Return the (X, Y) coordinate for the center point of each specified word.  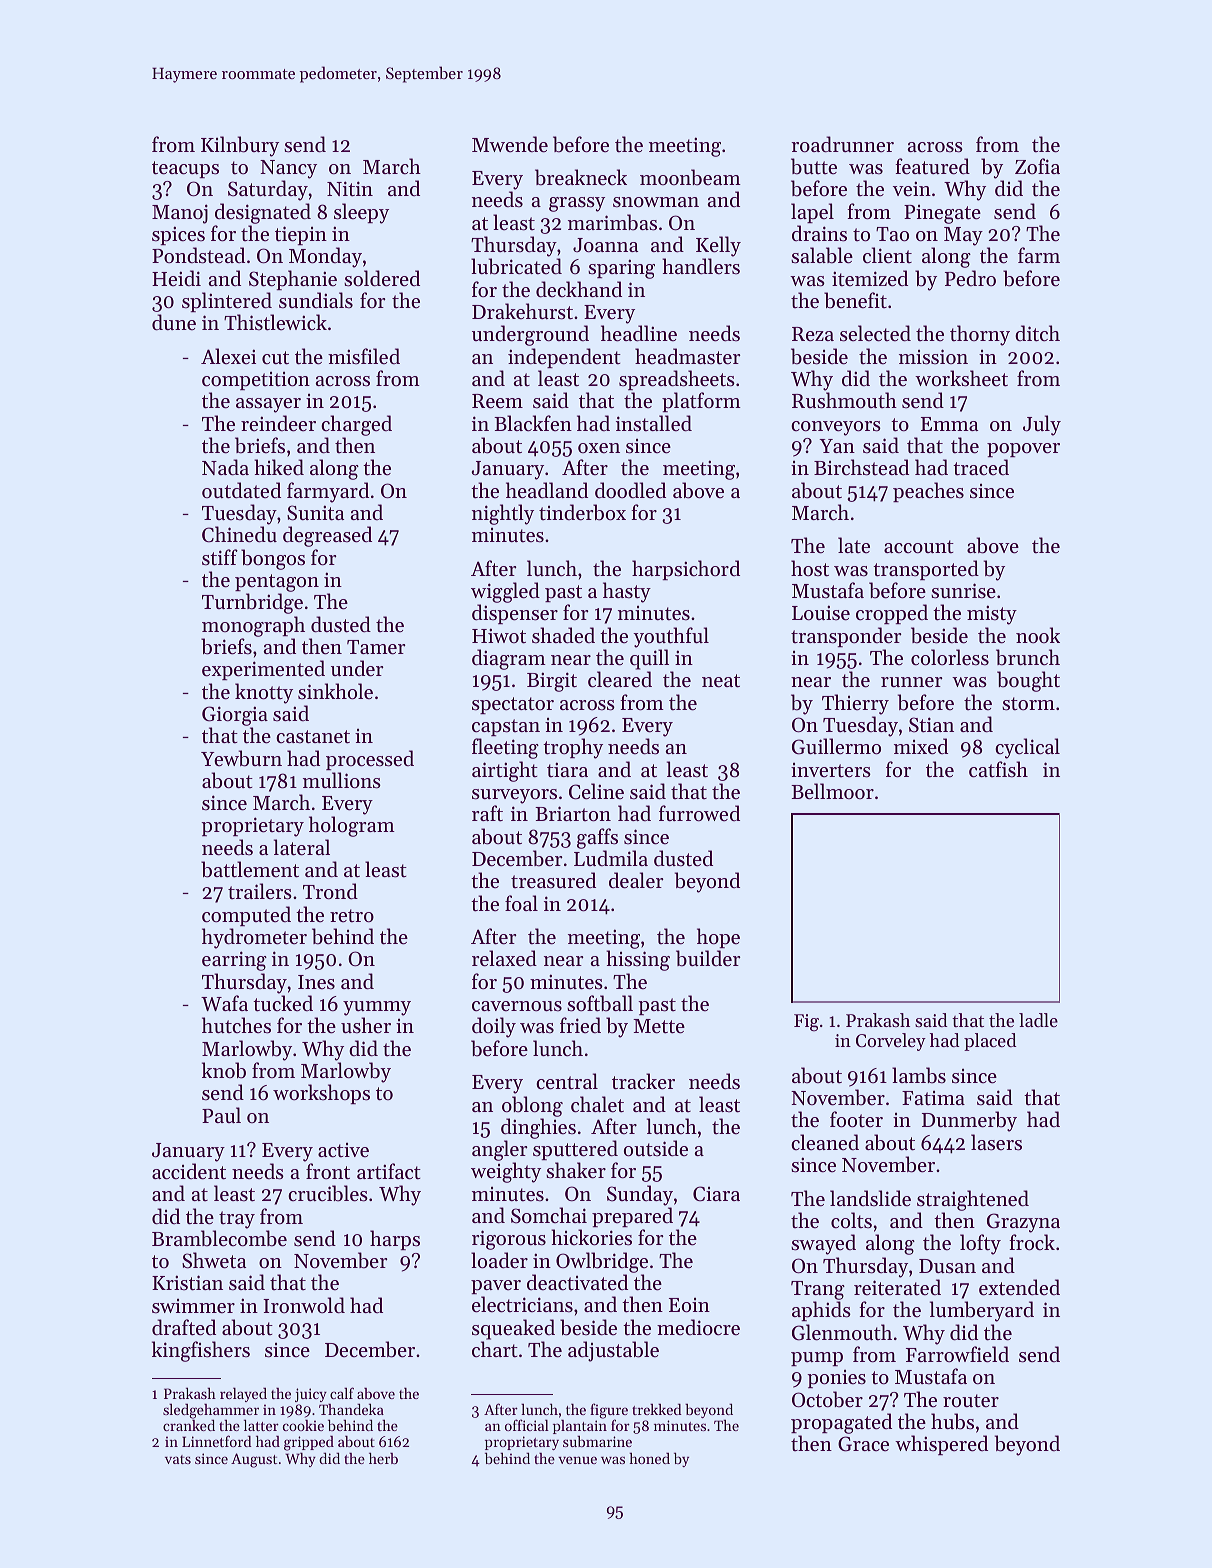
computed (246, 916)
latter (261, 1425)
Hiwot (499, 636)
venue (577, 1460)
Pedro (970, 278)
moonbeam (690, 177)
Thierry (855, 704)
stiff (220, 557)
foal (521, 903)
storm (1028, 704)
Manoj (180, 214)
